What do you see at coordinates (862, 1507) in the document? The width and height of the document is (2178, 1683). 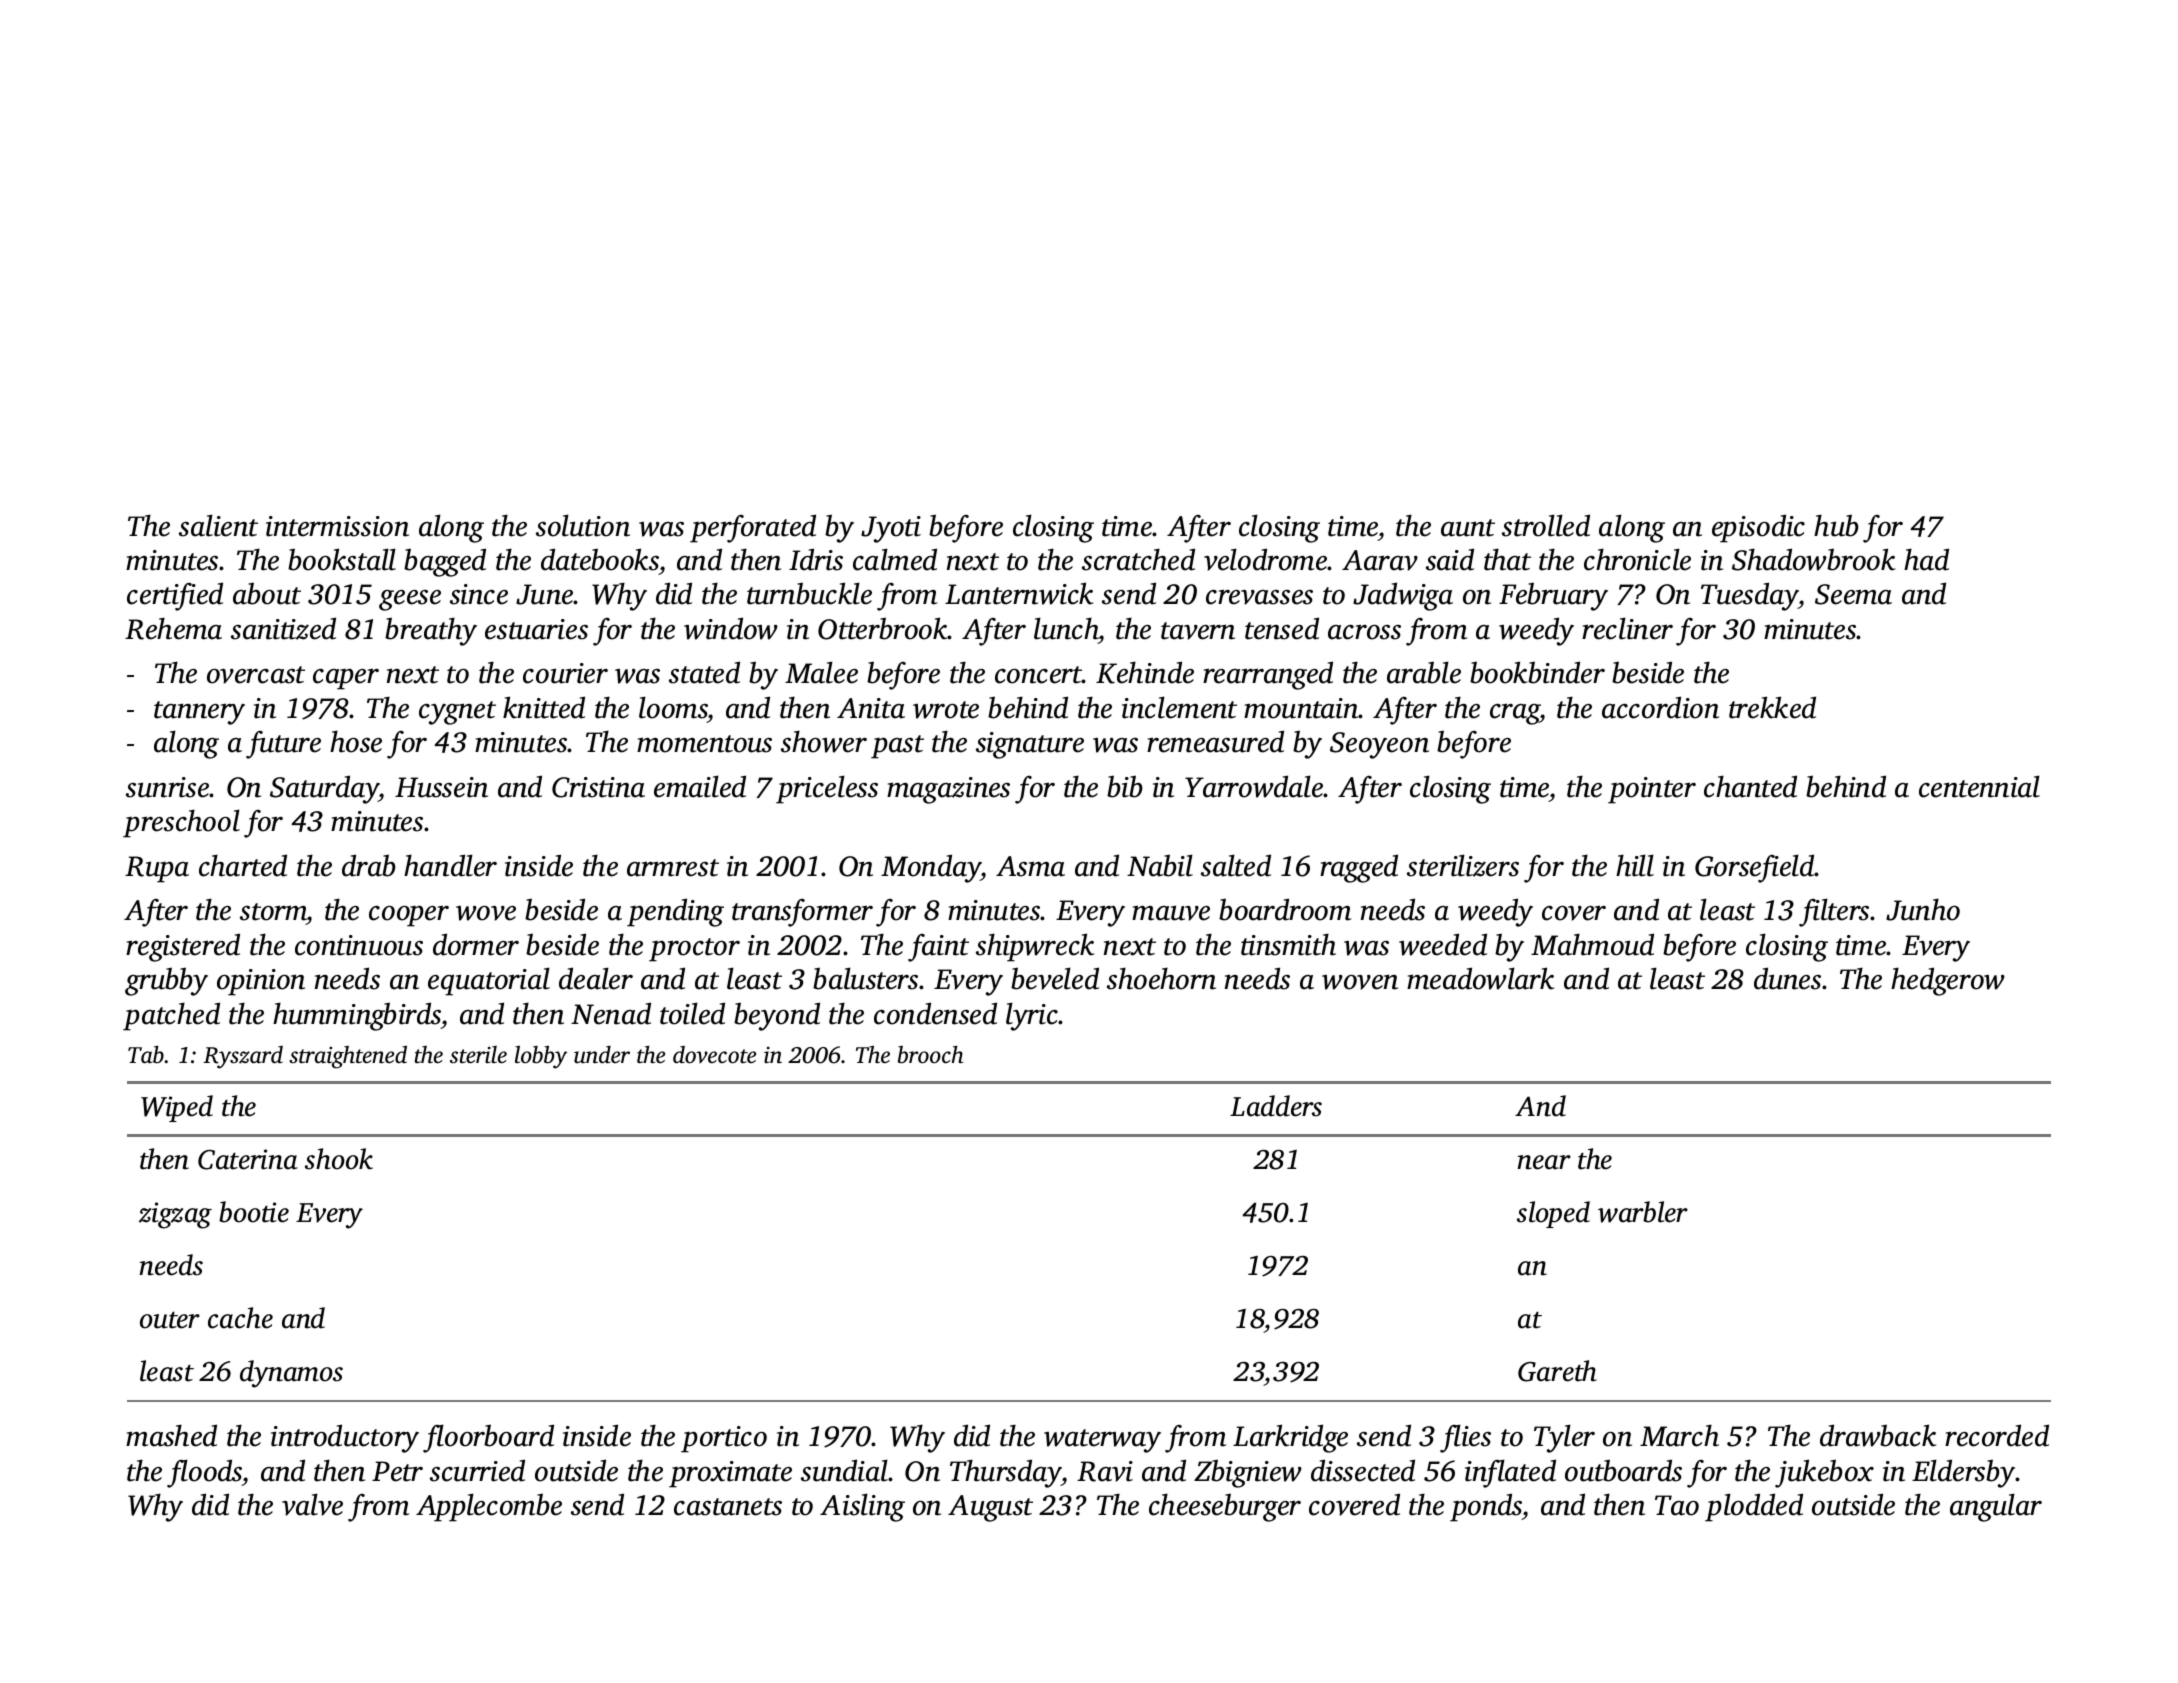 I see `Aisling` at bounding box center [862, 1507].
